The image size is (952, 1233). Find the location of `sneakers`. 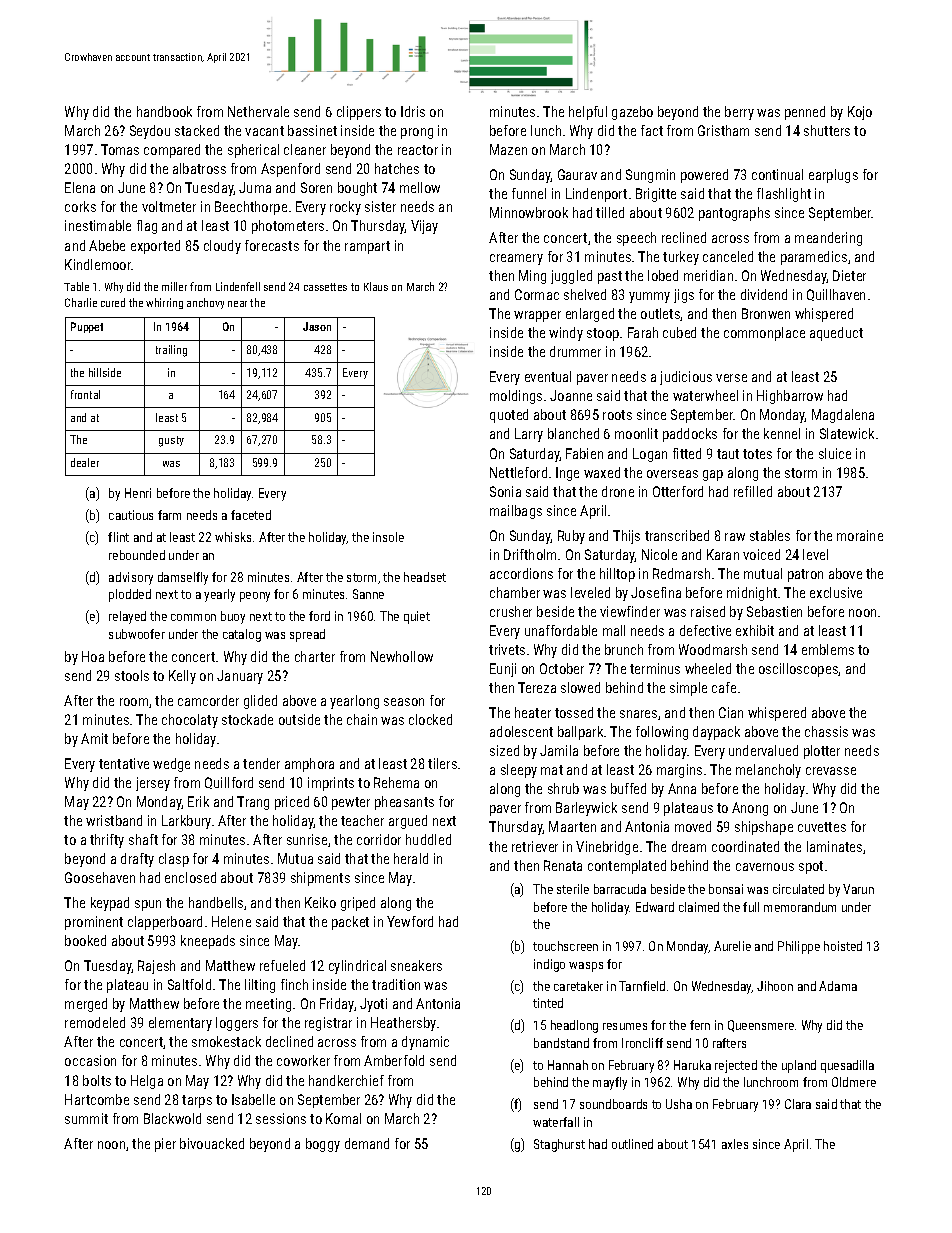

sneakers is located at coordinates (416, 965).
